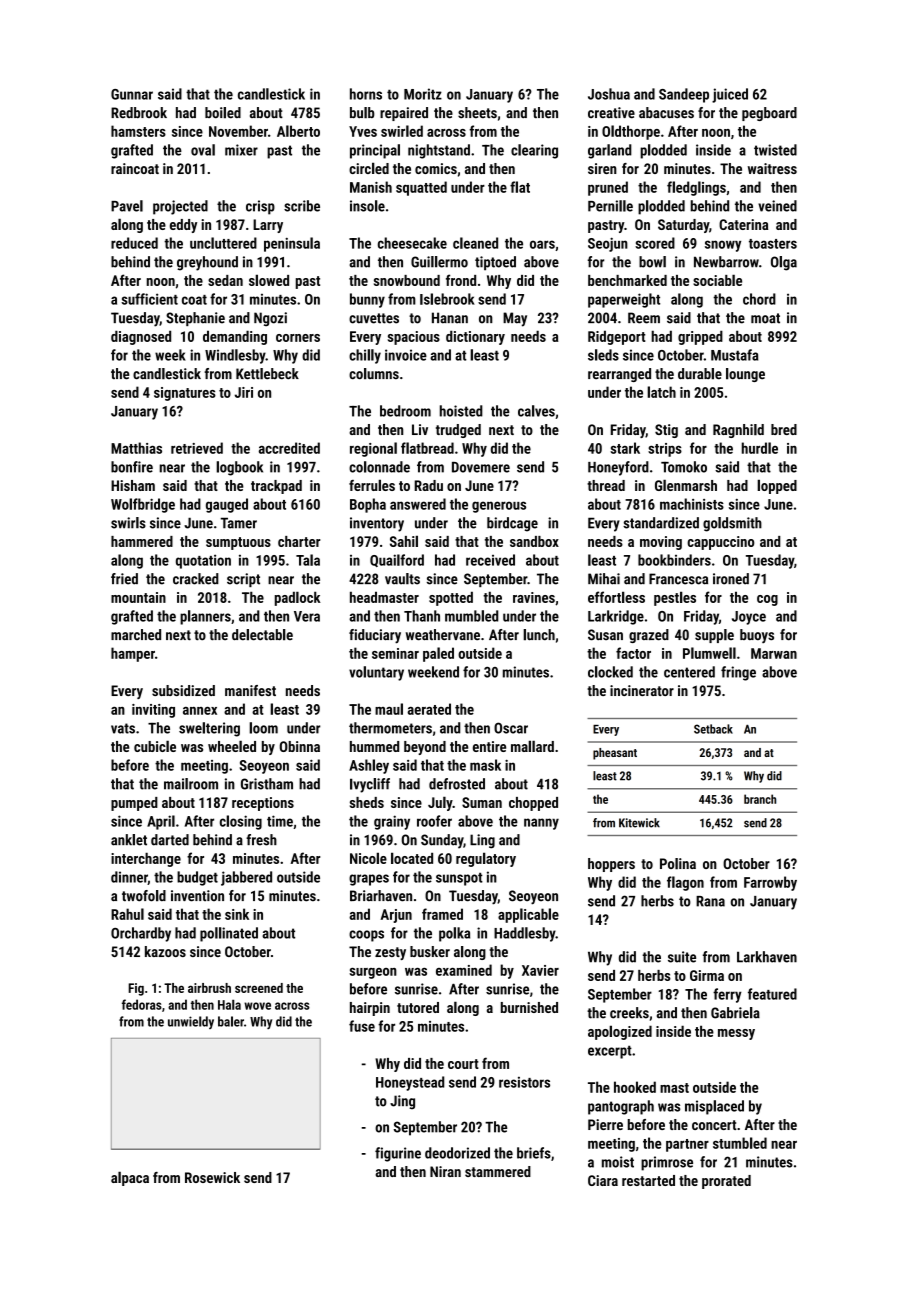 The width and height of the screenshot is (908, 1316). Describe the element at coordinates (683, 226) in the screenshot. I see `Saturday` at that location.
